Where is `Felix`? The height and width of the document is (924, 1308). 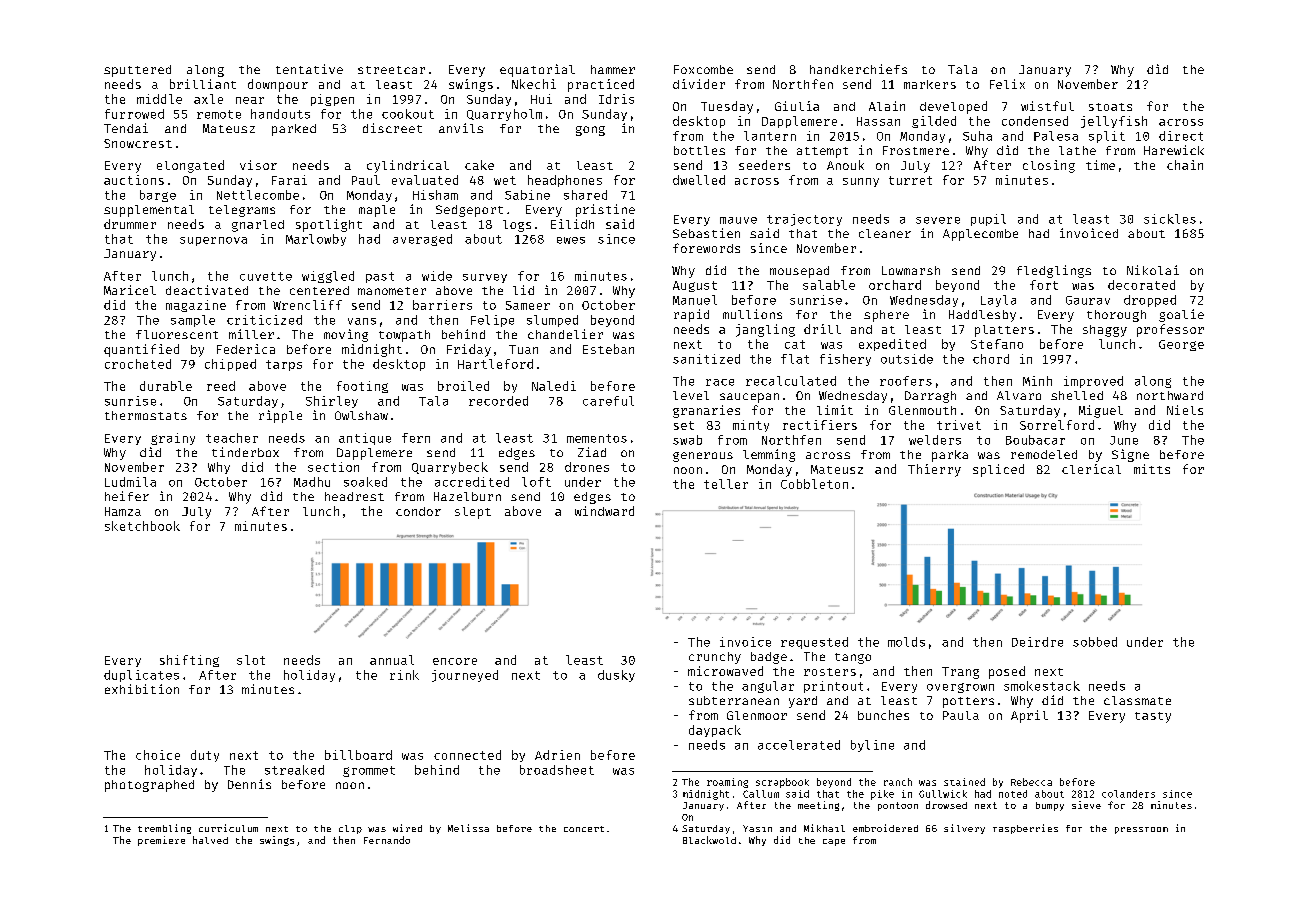 Felix is located at coordinates (1007, 84).
